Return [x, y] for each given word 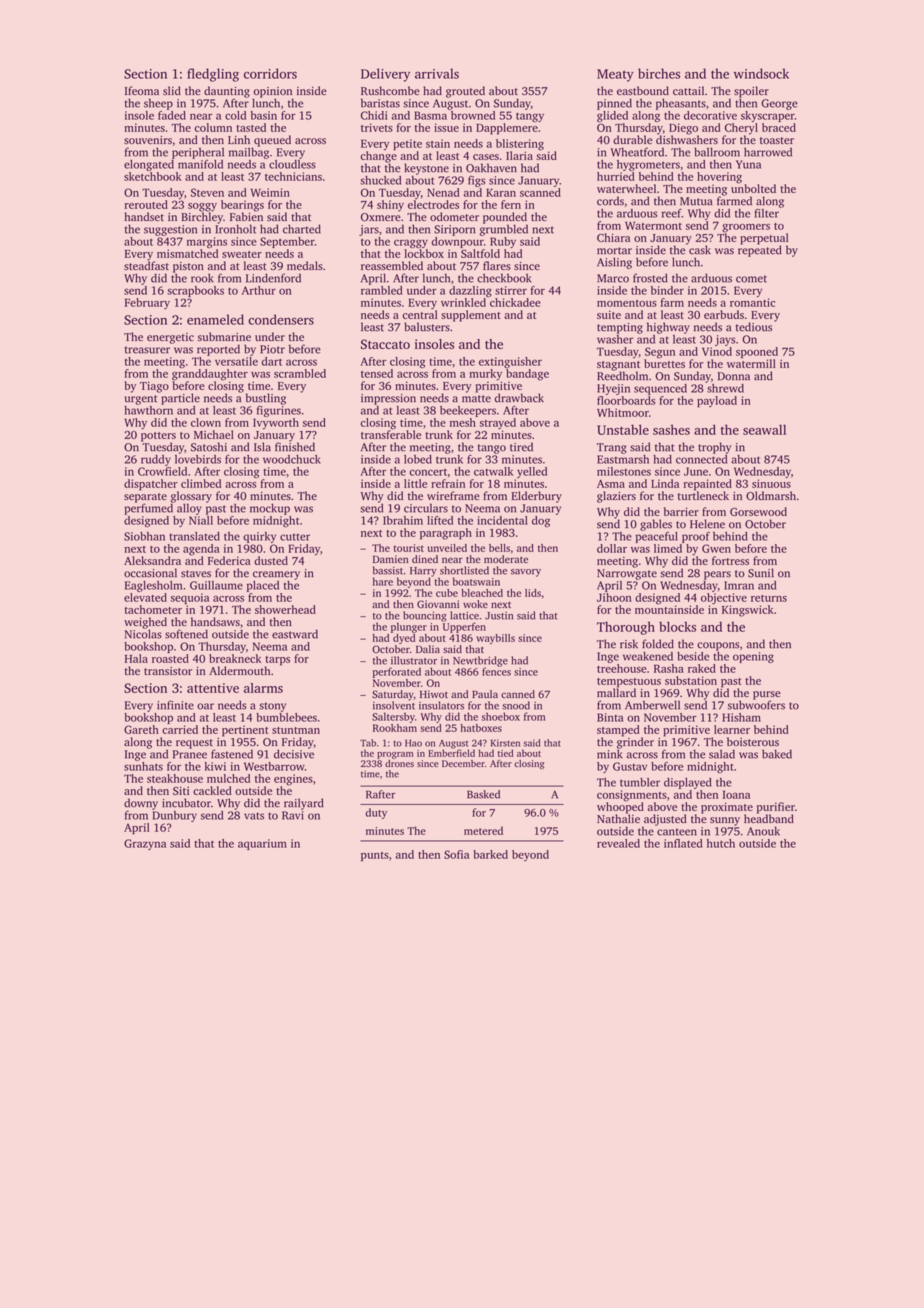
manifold [200, 164]
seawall [764, 429]
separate [145, 498]
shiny [390, 206]
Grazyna [145, 844]
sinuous [771, 483]
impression [388, 399]
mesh [463, 422]
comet [751, 279]
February [147, 304]
